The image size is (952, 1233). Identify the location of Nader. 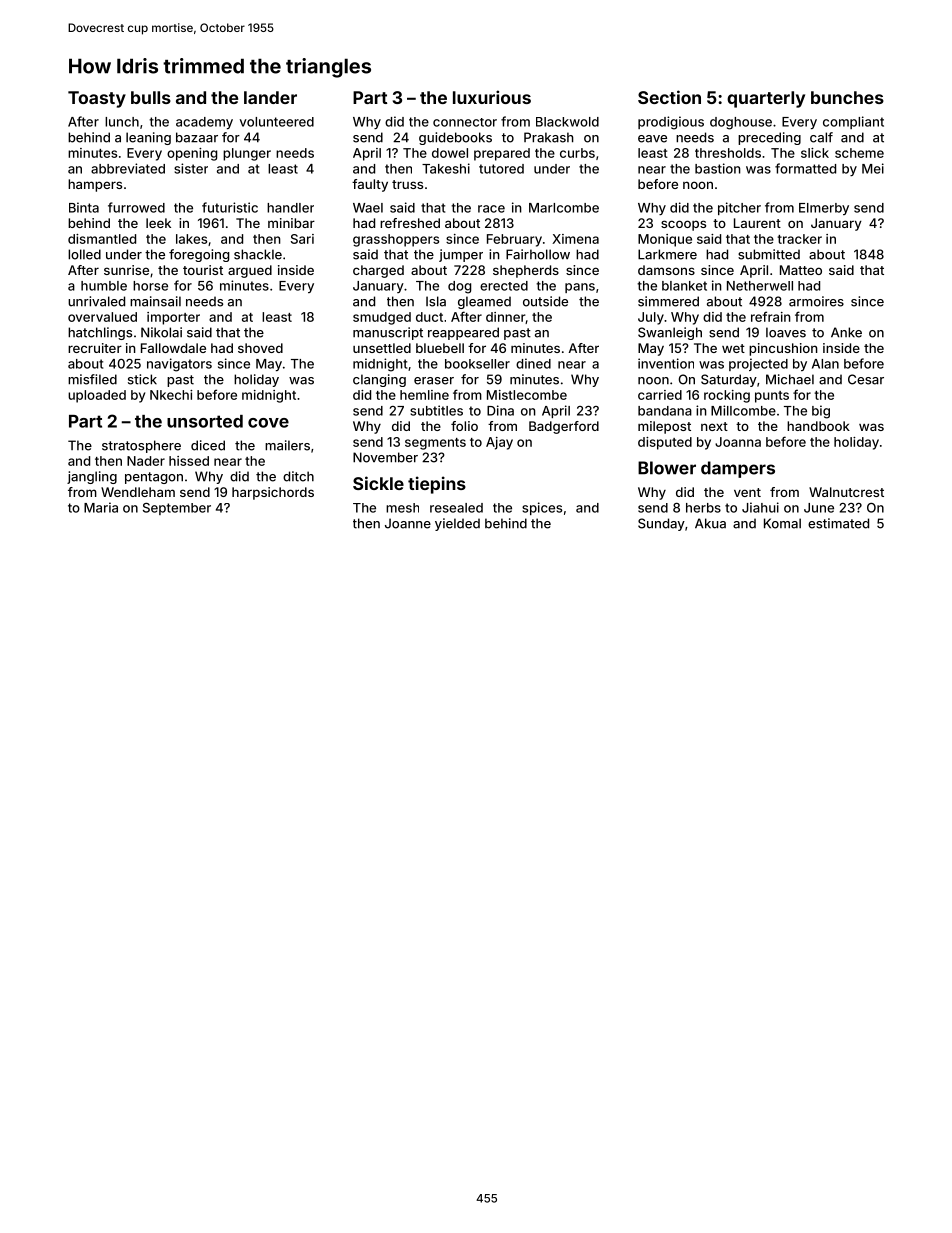
(146, 461).
